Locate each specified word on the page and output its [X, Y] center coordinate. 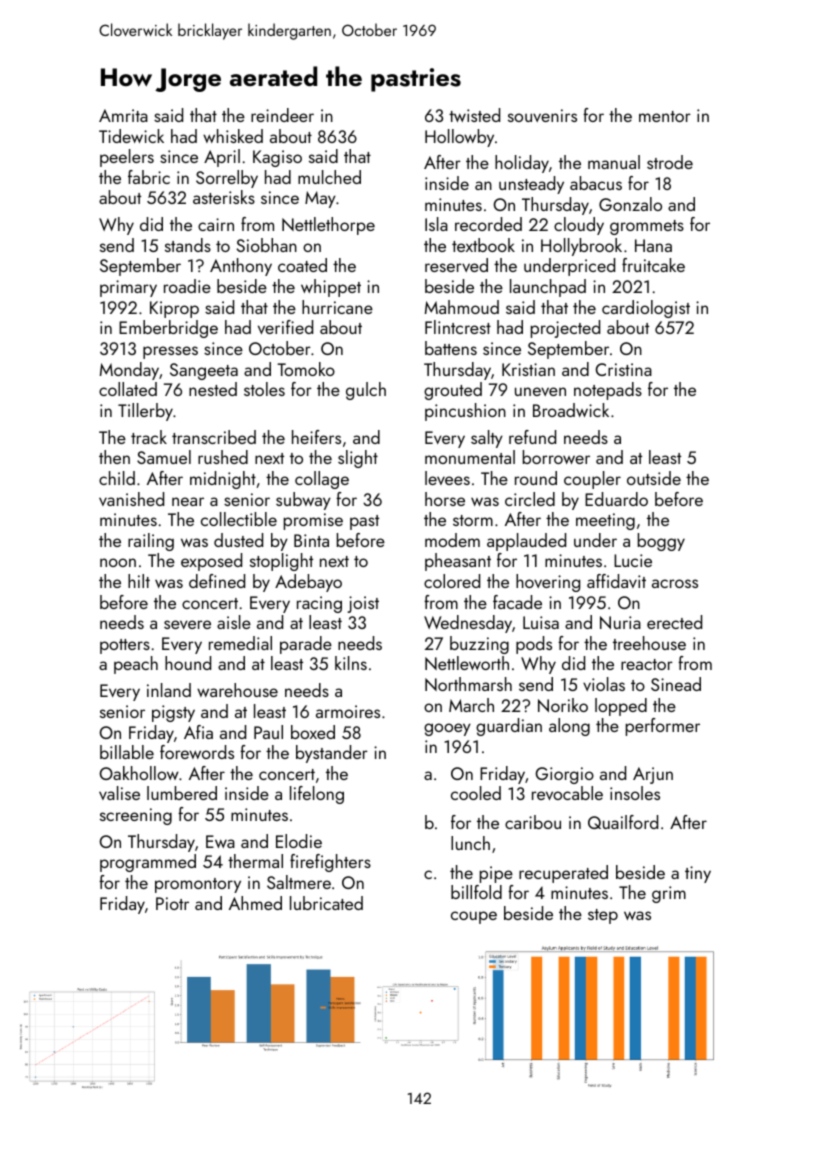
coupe [474, 917]
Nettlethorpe [328, 226]
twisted [474, 115]
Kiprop [174, 309]
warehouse [237, 690]
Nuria [620, 622]
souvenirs [542, 115]
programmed [148, 863]
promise [313, 521]
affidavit [616, 581]
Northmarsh [468, 684]
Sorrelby [227, 179]
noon [118, 562]
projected [565, 329]
